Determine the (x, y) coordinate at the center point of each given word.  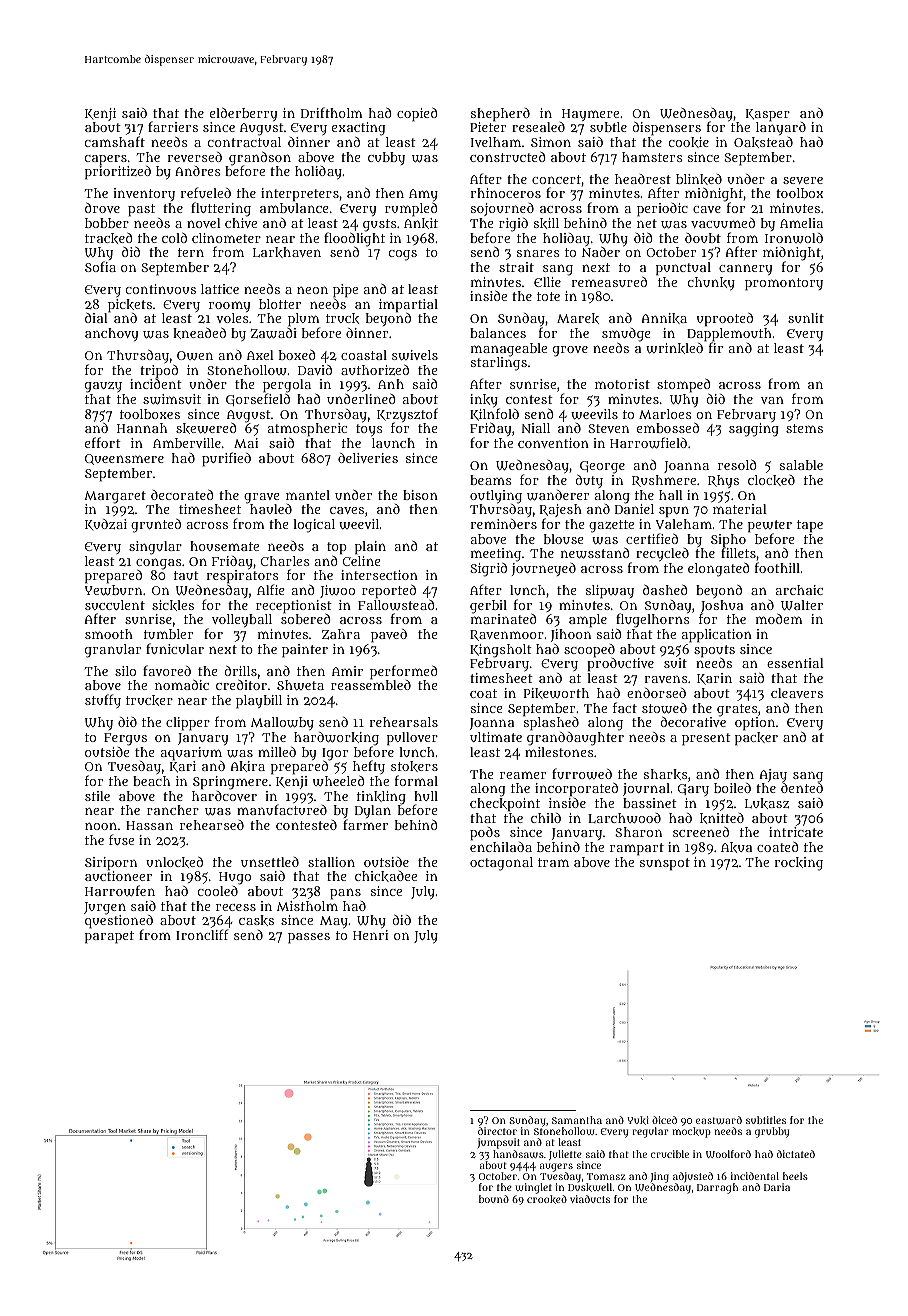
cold (174, 238)
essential (795, 663)
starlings (499, 364)
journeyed (544, 569)
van (772, 400)
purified (226, 459)
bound (494, 1199)
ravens (666, 679)
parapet (109, 937)
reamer (523, 775)
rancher (173, 810)
